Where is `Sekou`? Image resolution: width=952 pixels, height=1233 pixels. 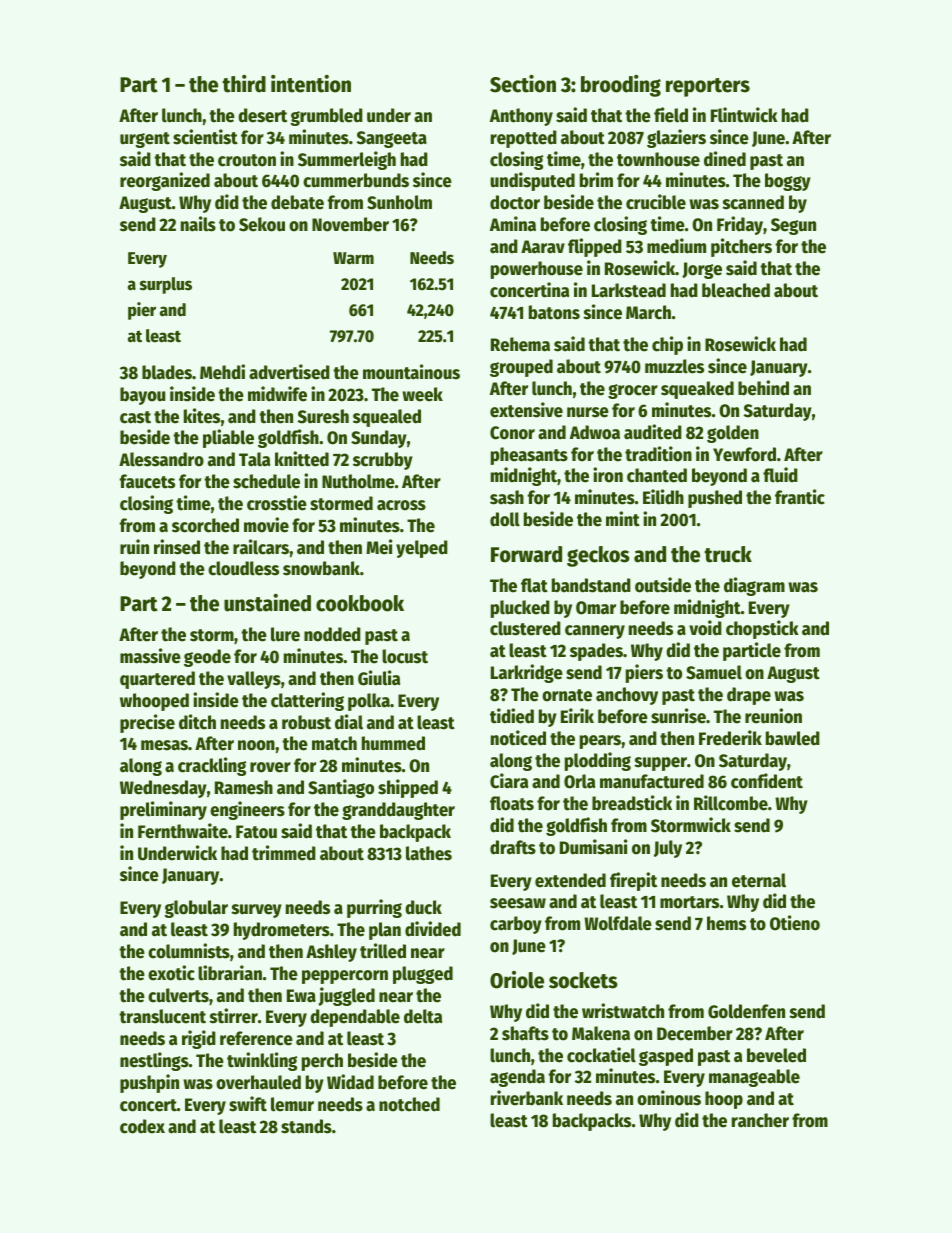 Sekou is located at coordinates (262, 224).
